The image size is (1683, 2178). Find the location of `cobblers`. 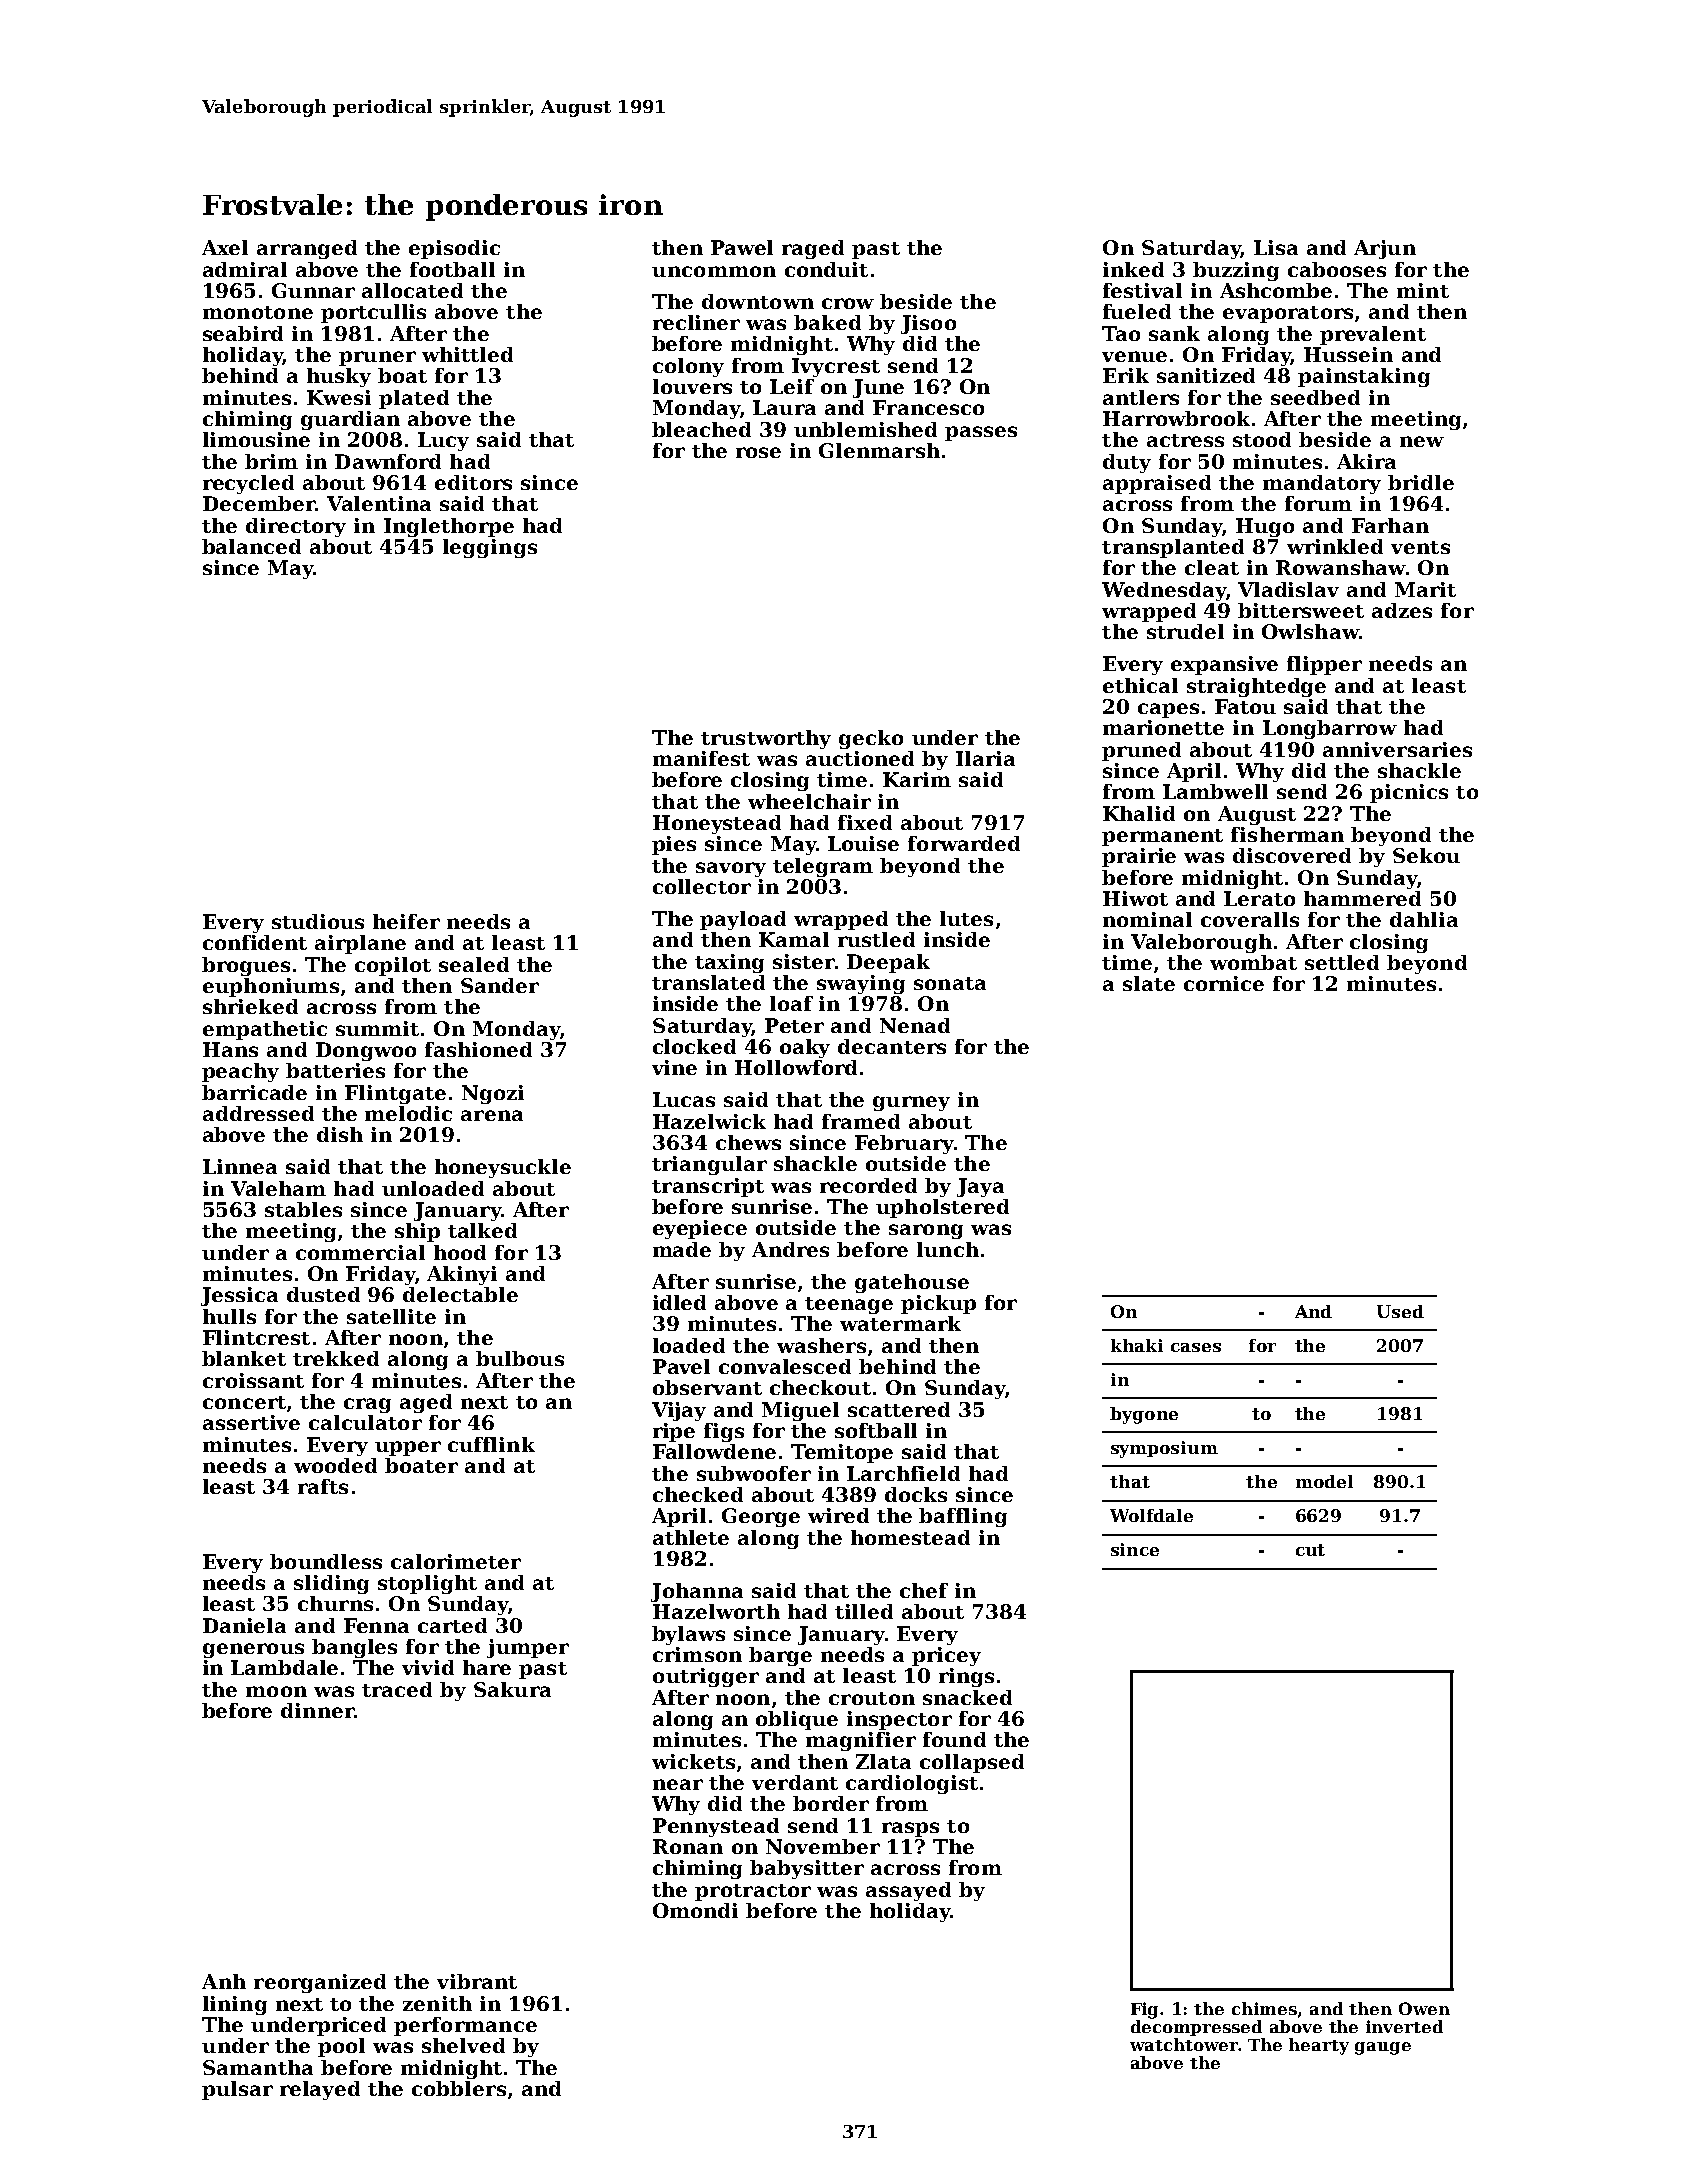

cobblers is located at coordinates (459, 2088).
